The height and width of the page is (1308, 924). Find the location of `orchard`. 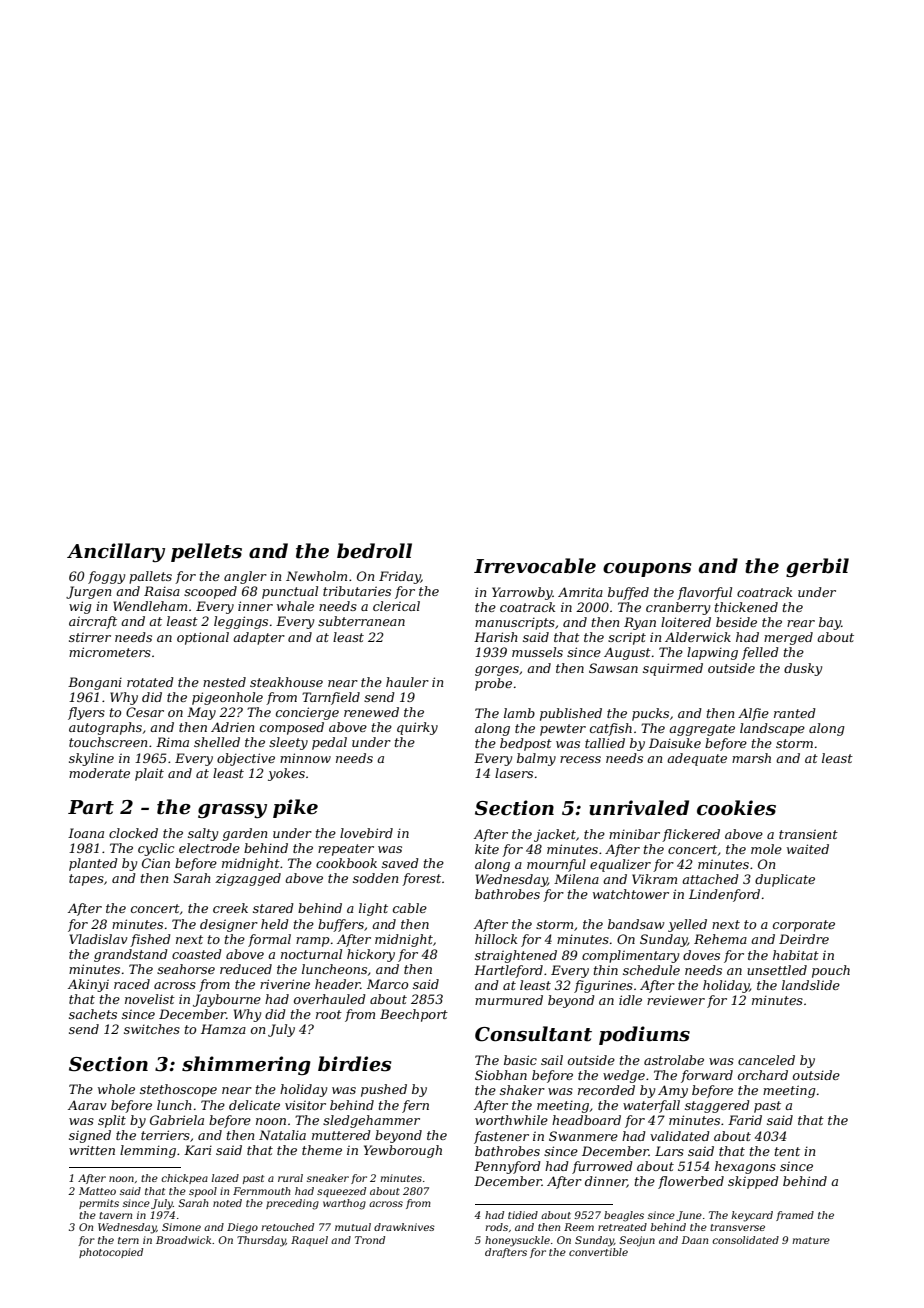

orchard is located at coordinates (763, 1075).
